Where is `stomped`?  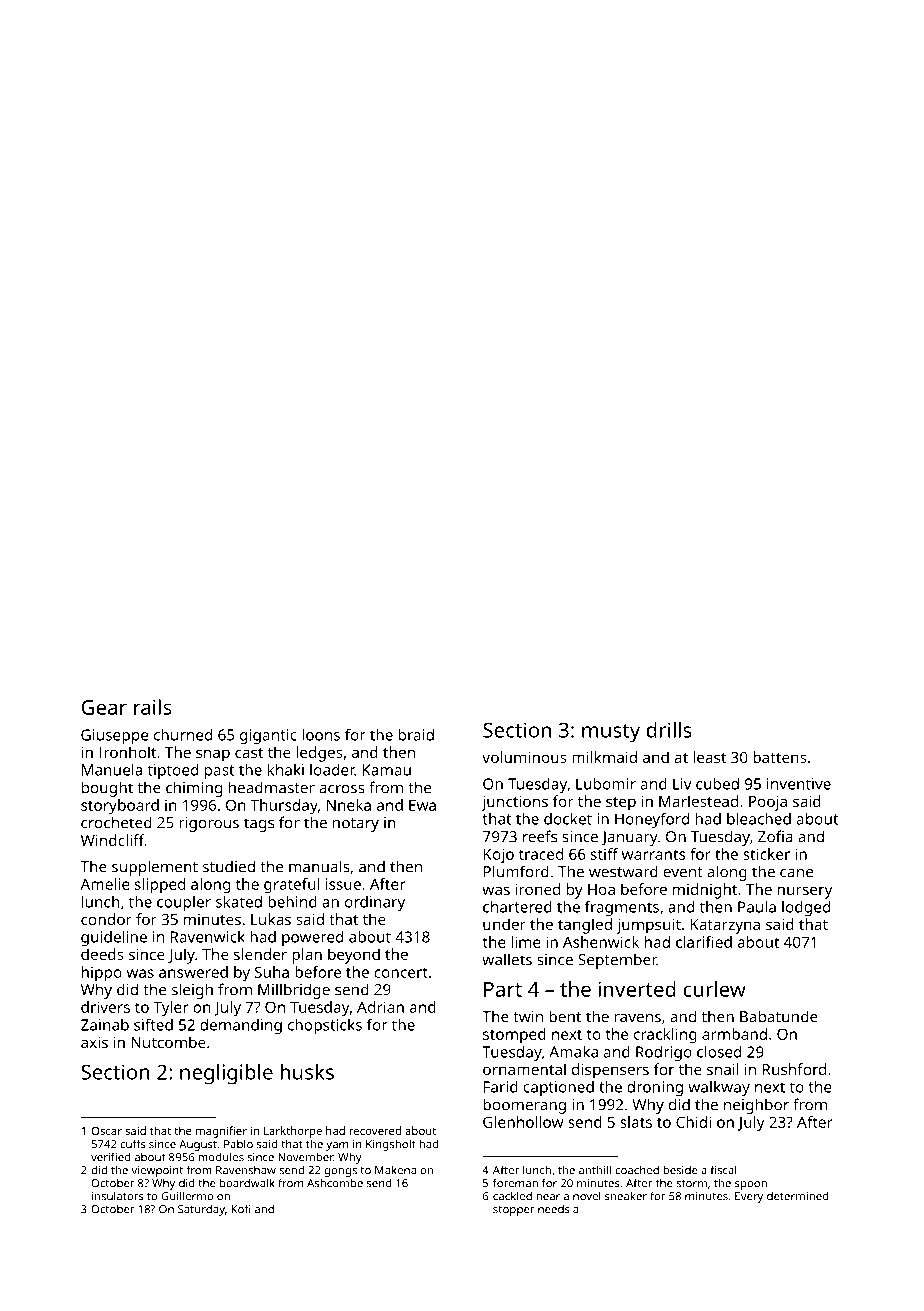
stomped is located at coordinates (514, 1036).
